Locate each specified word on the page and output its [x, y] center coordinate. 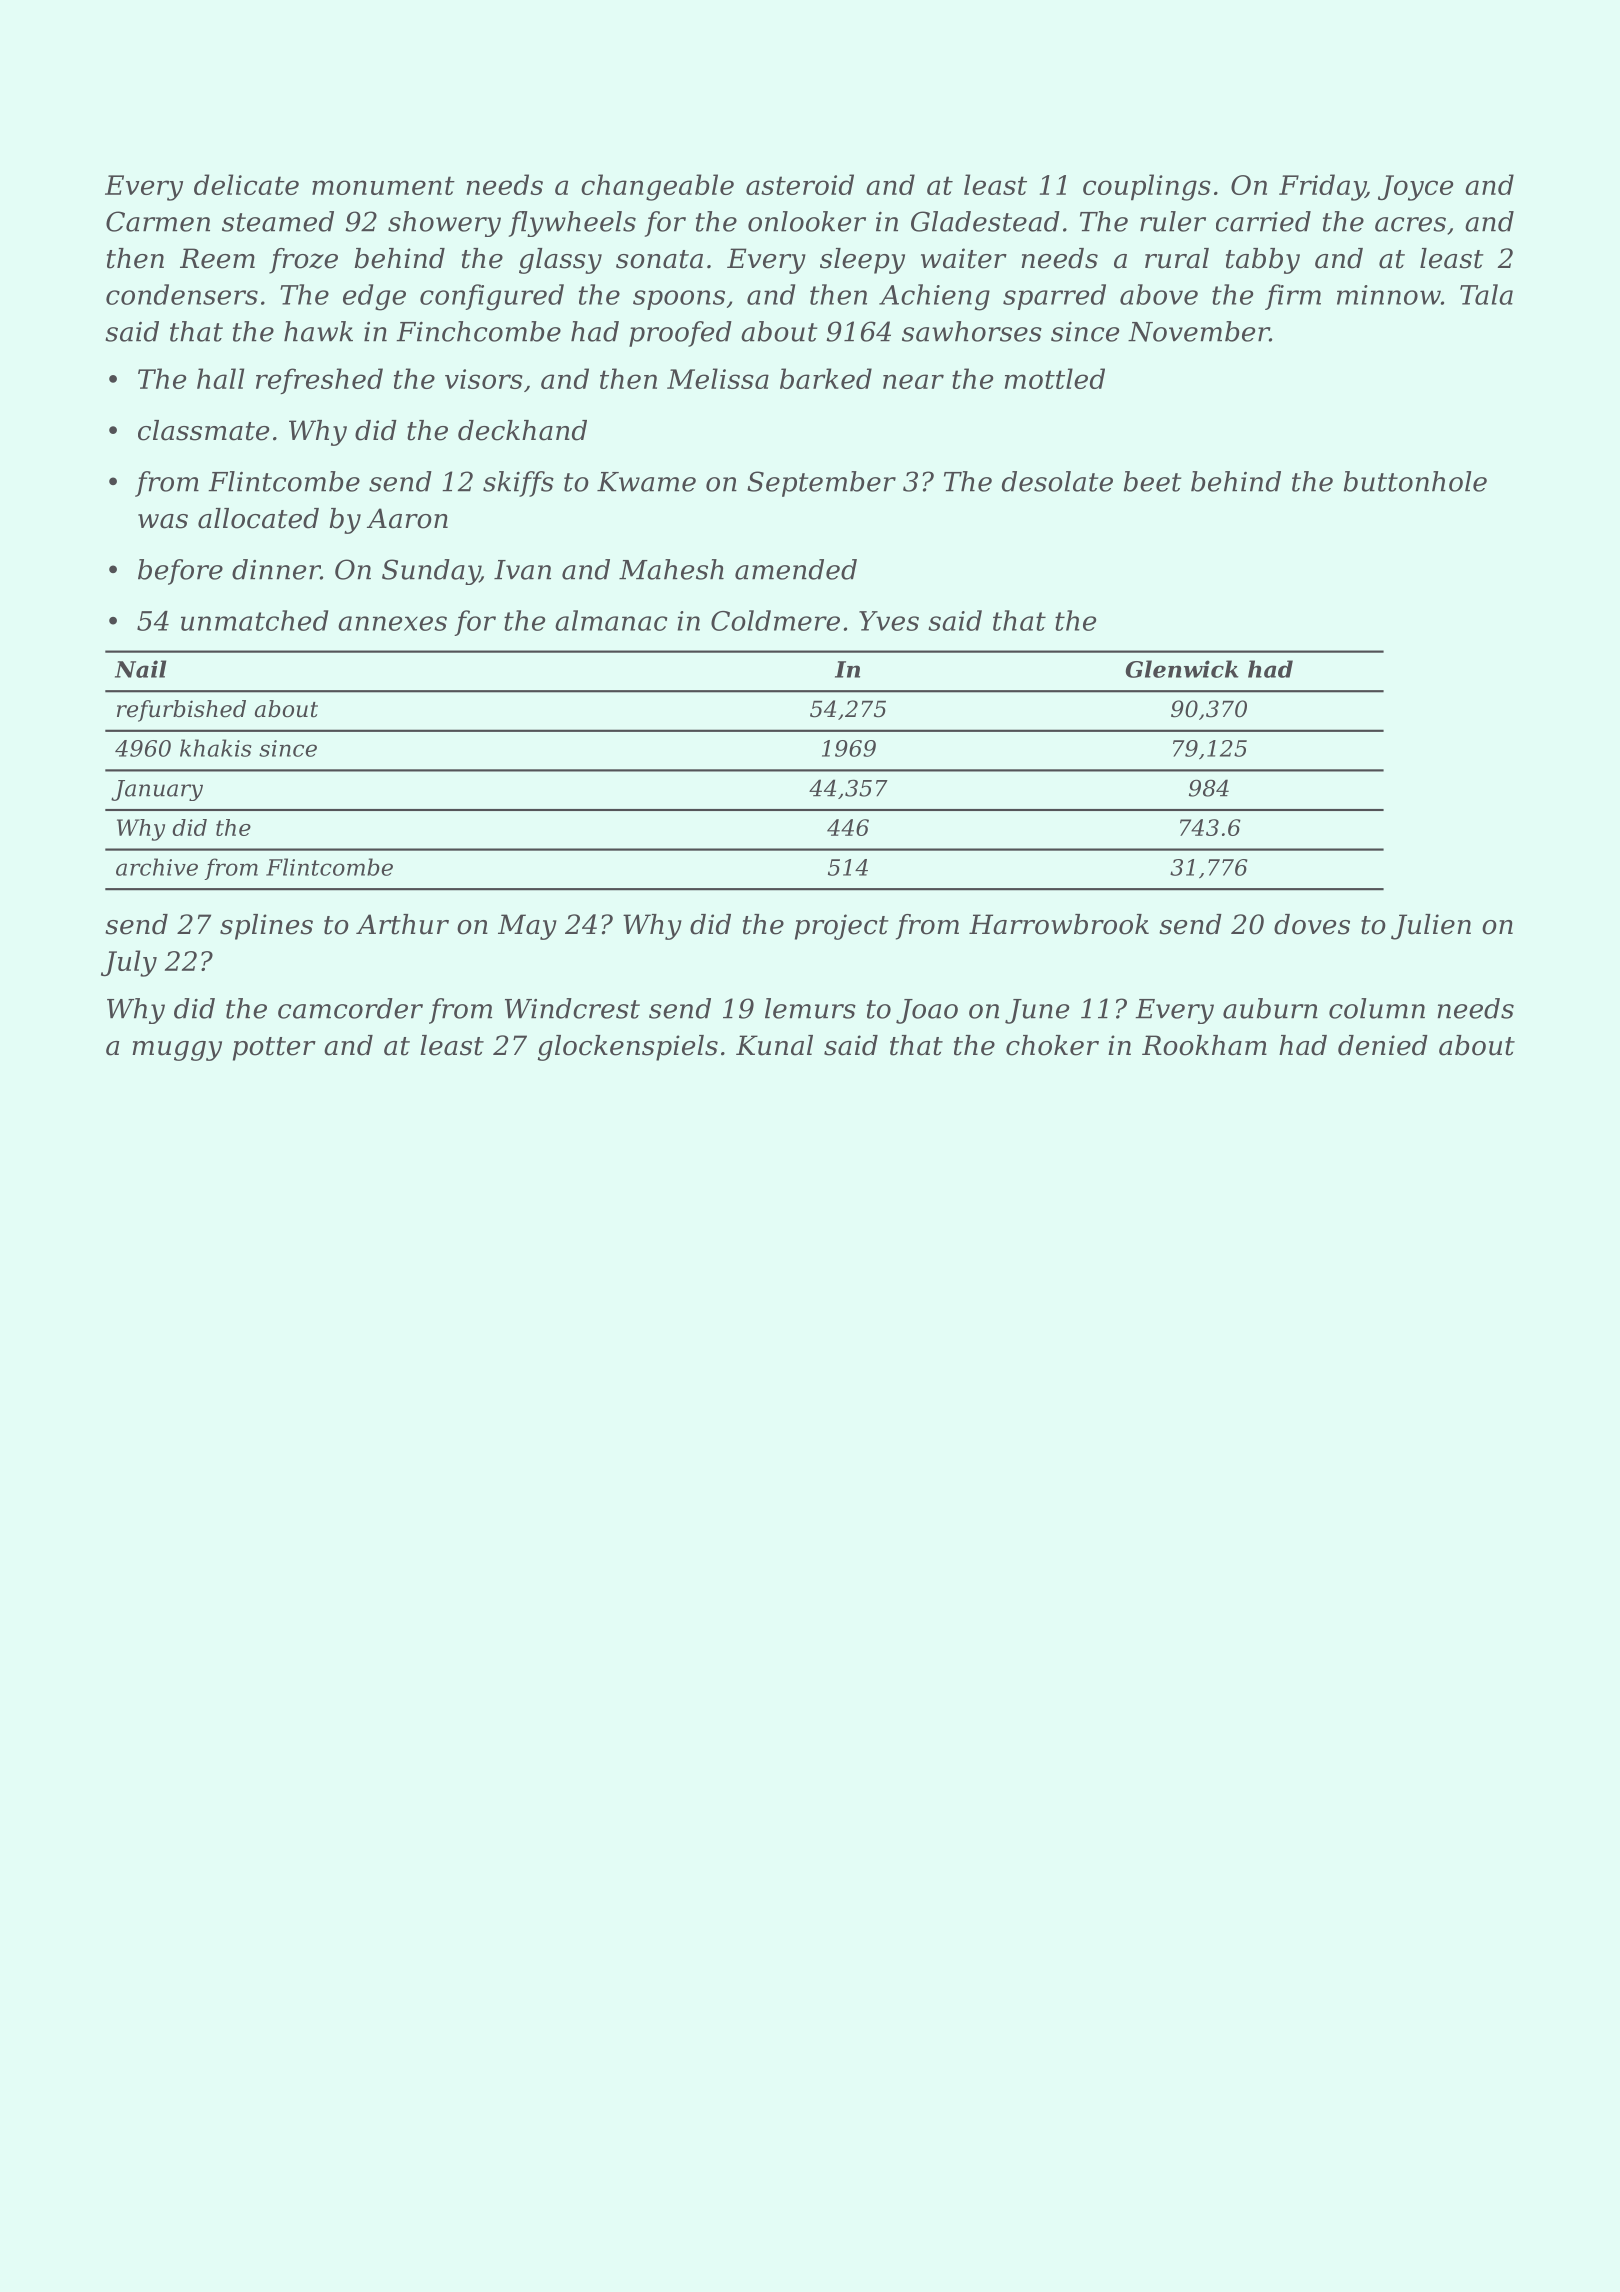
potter [274, 1049]
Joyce [1415, 188]
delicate [246, 184]
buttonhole [1415, 481]
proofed [680, 334]
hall [220, 378]
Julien [1431, 927]
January [157, 790]
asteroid [800, 184]
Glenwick [1182, 669]
